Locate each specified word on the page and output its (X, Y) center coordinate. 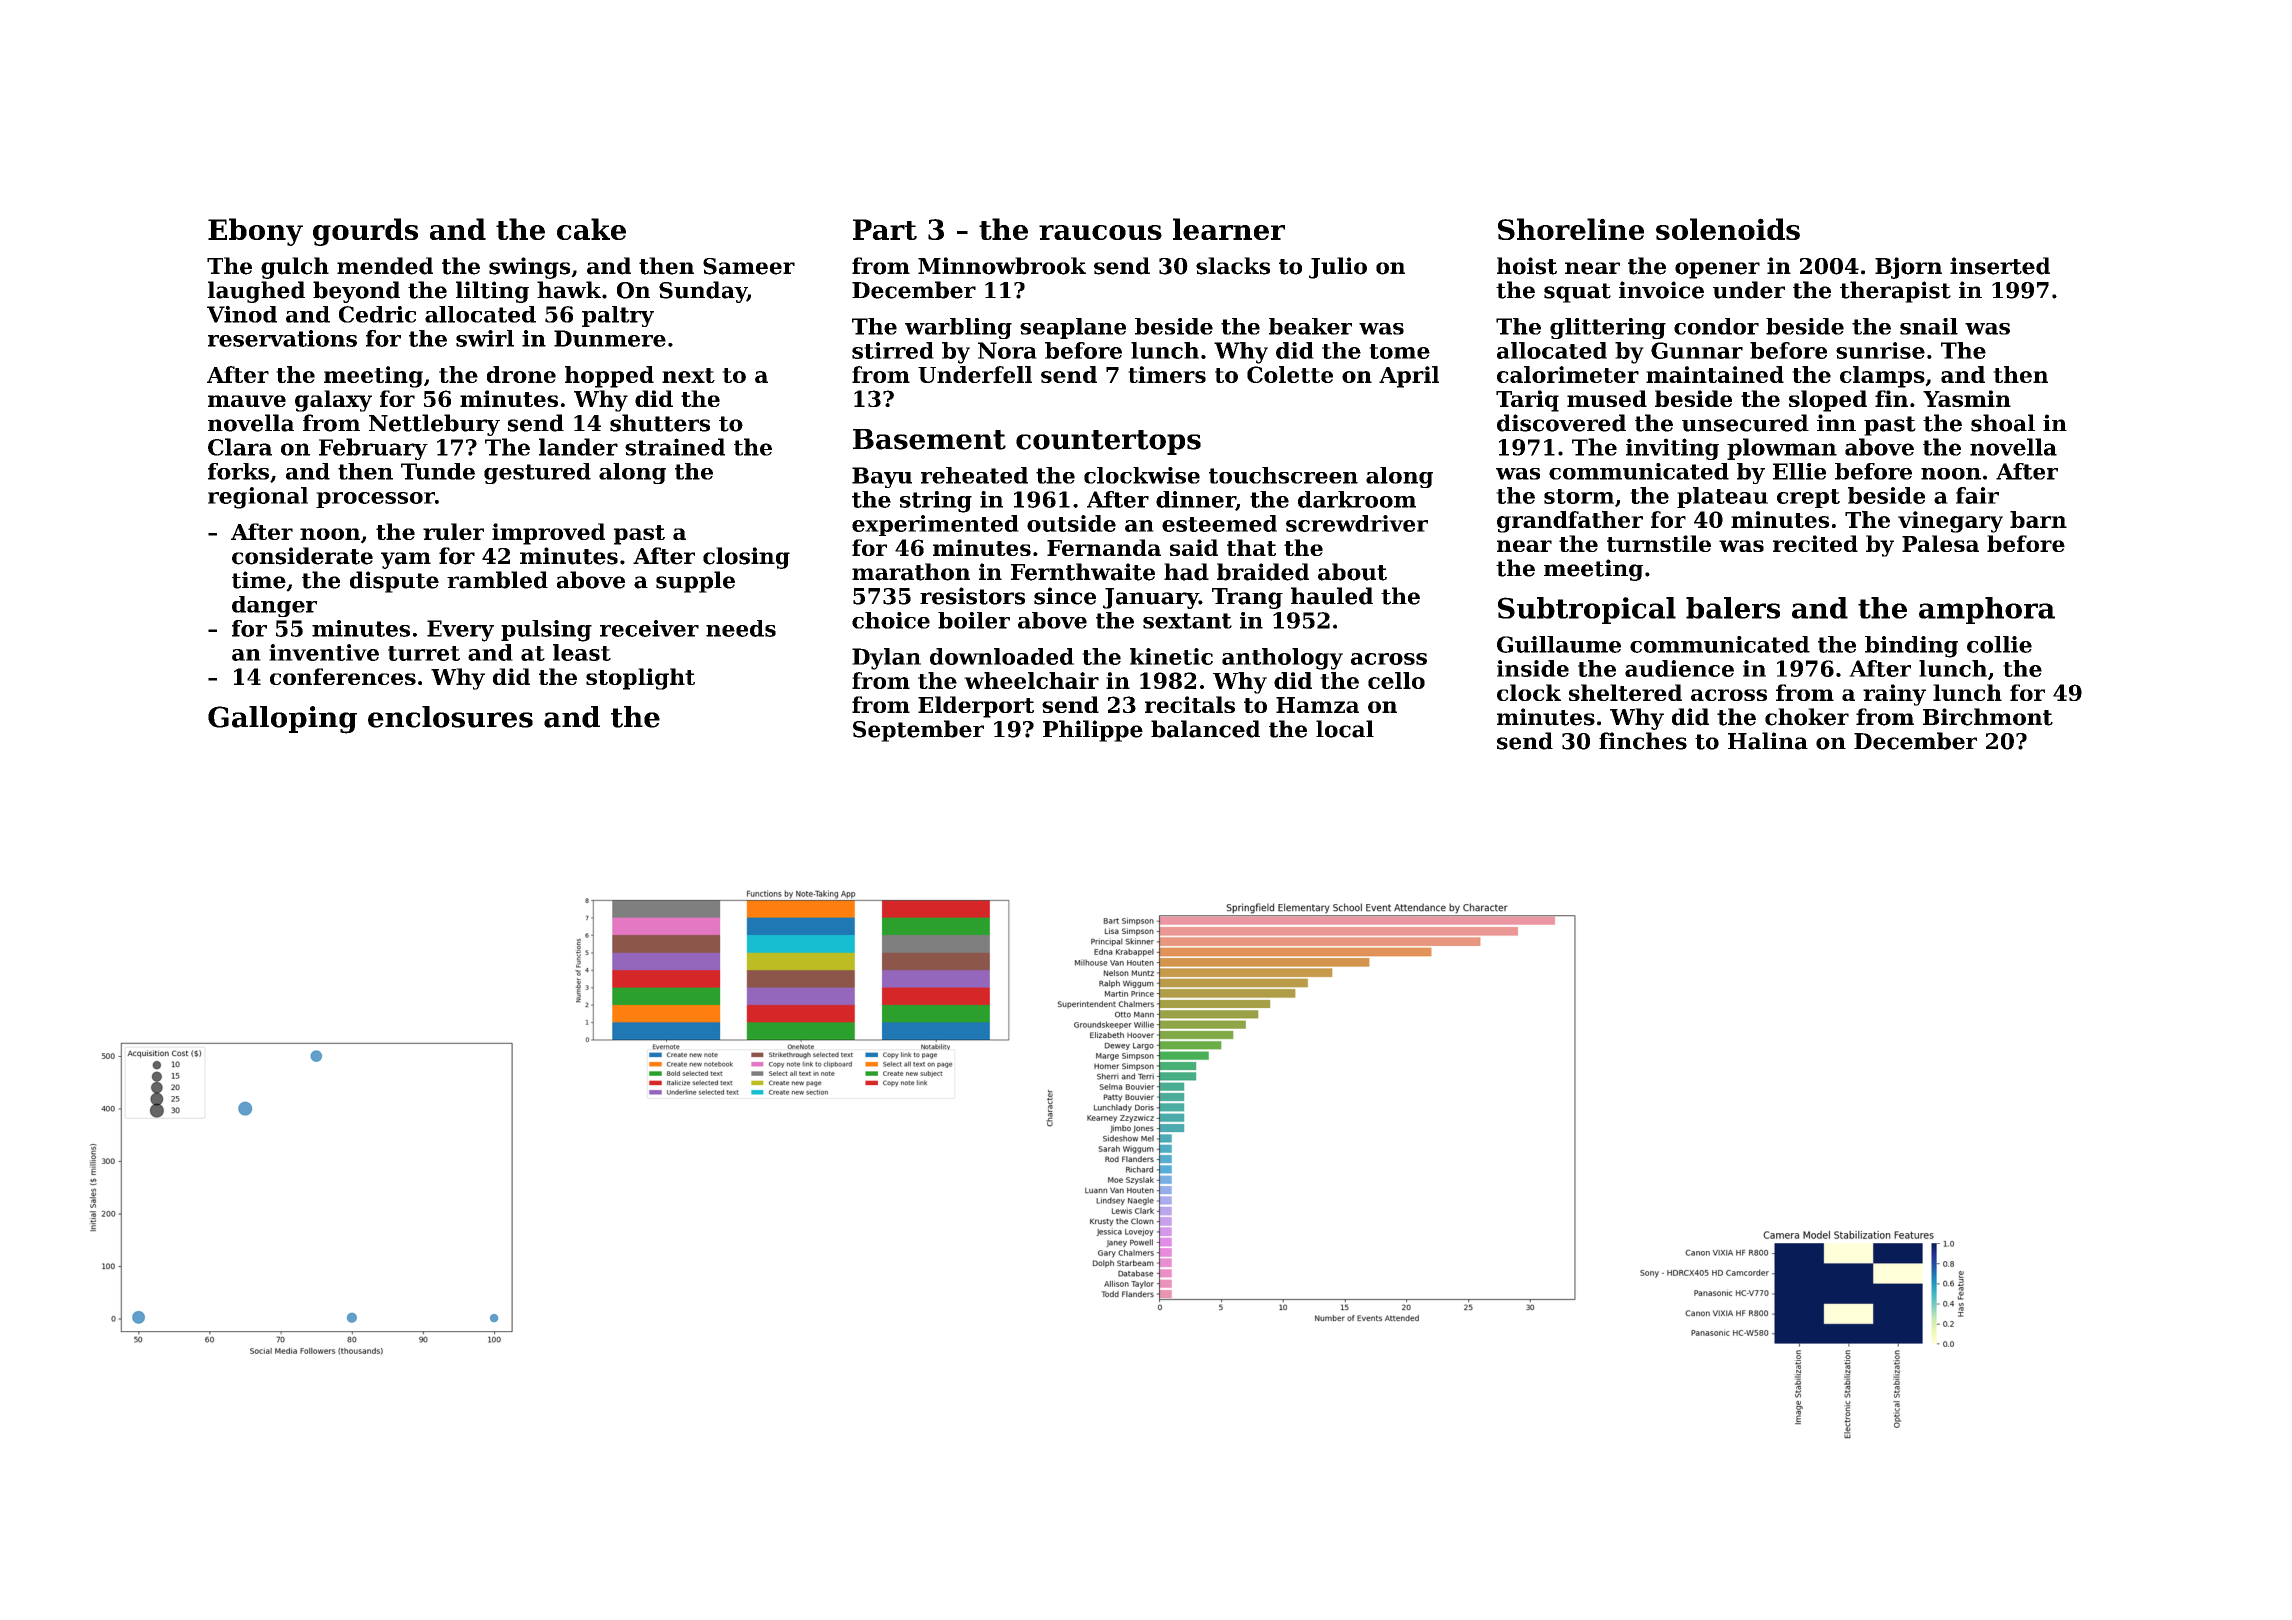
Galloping (282, 720)
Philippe (1093, 731)
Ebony (255, 232)
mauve (247, 401)
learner (1229, 229)
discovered (1561, 423)
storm (1579, 496)
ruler (453, 531)
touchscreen (1283, 475)
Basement (929, 439)
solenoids (1728, 229)
